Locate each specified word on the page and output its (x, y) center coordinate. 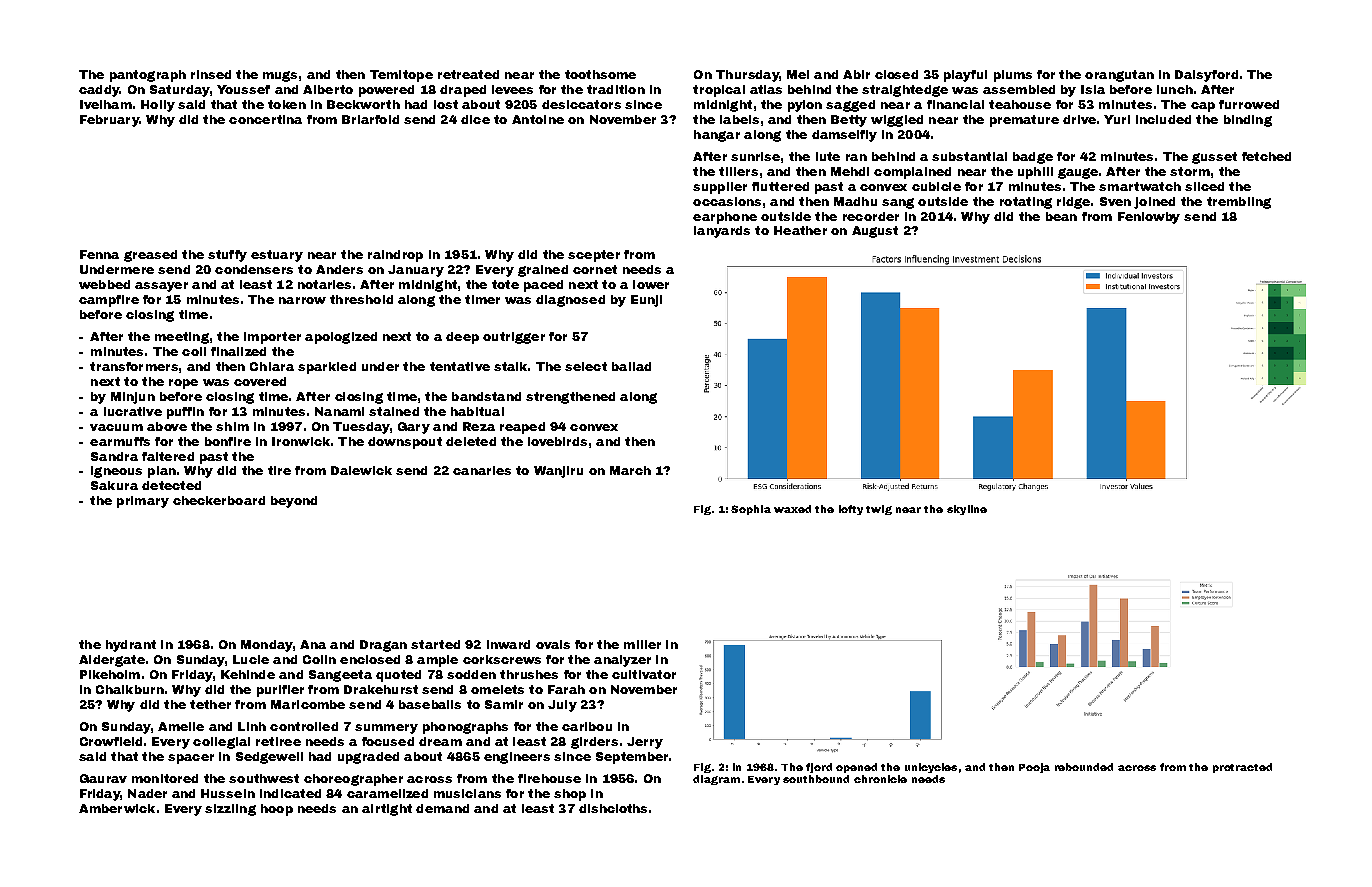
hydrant (131, 646)
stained (394, 411)
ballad (631, 366)
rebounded (1084, 767)
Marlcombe (308, 704)
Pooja (1034, 768)
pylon (805, 106)
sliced (1204, 186)
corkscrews (502, 659)
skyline (967, 510)
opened (856, 768)
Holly (158, 106)
